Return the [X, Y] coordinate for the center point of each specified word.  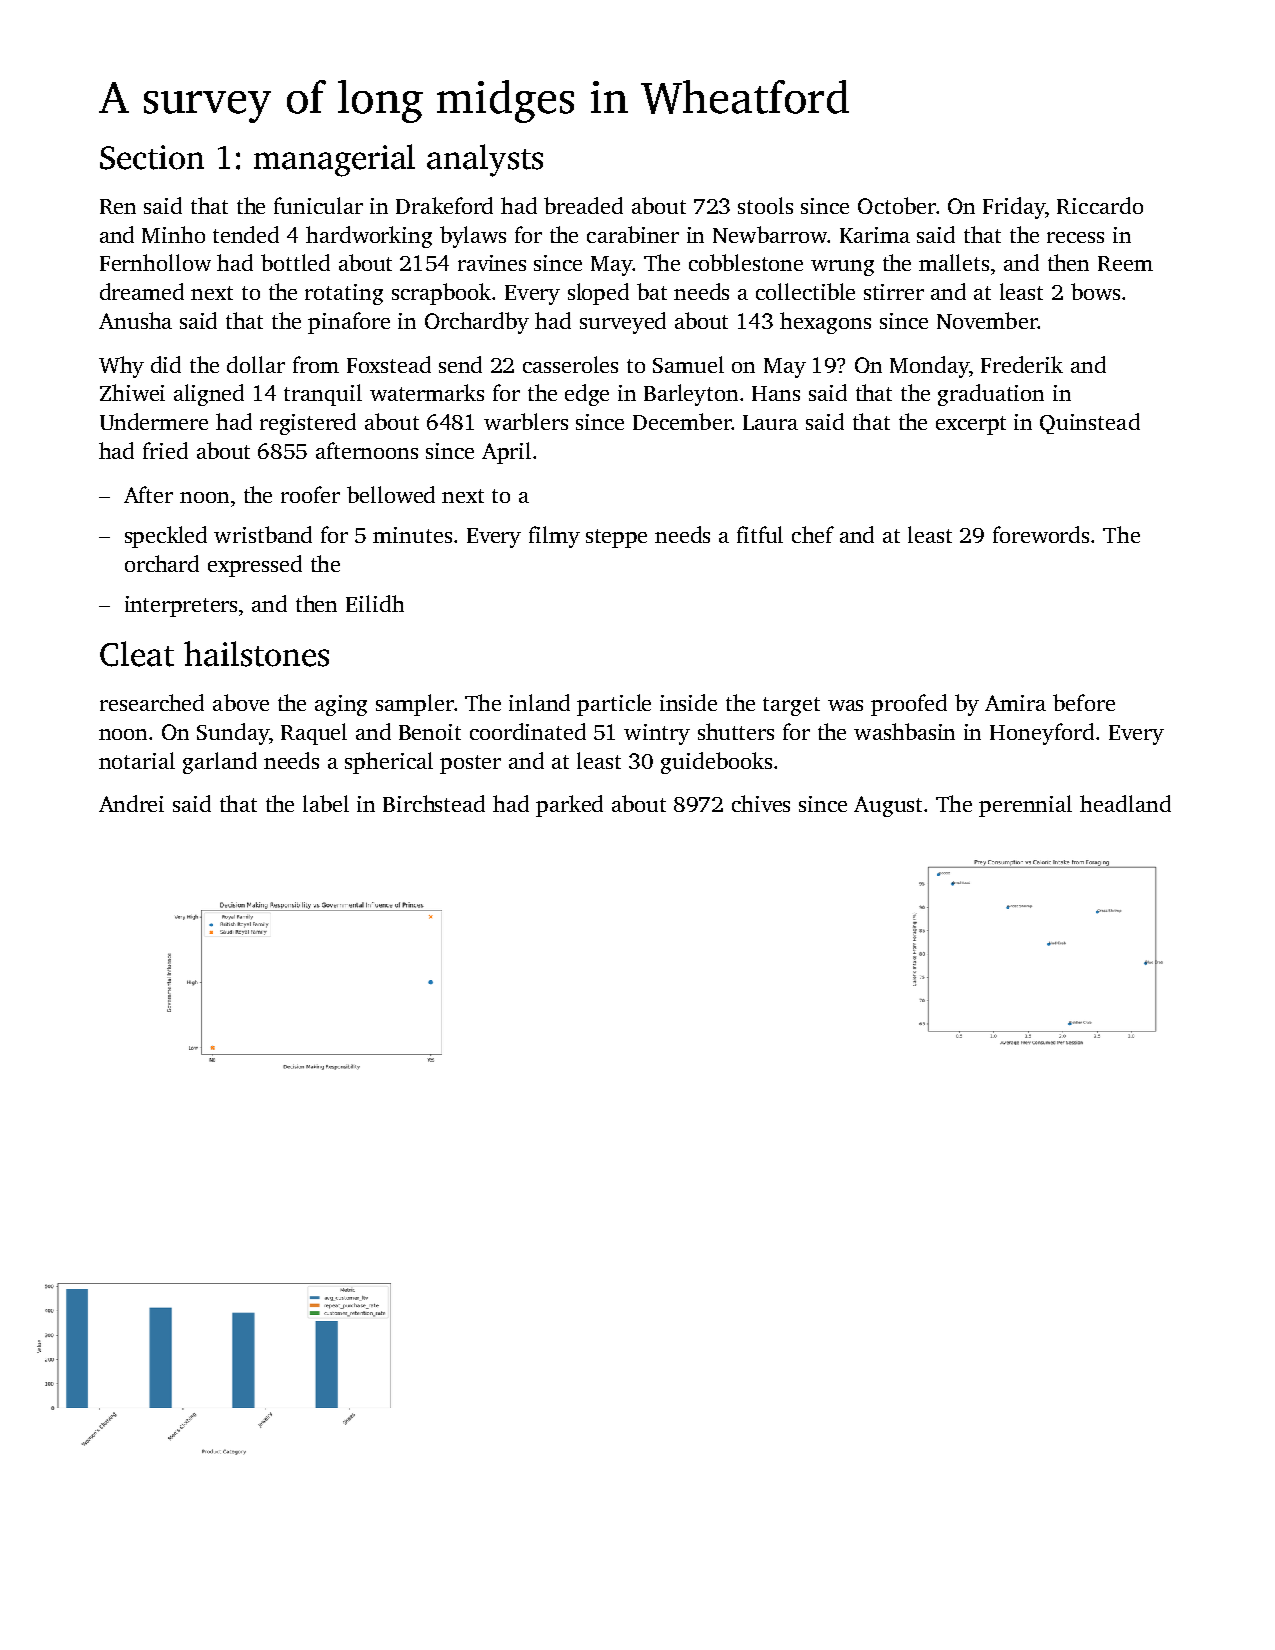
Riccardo [1100, 205]
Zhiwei [132, 392]
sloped [598, 294]
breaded [583, 205]
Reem [1125, 263]
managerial [334, 160]
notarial [137, 760]
